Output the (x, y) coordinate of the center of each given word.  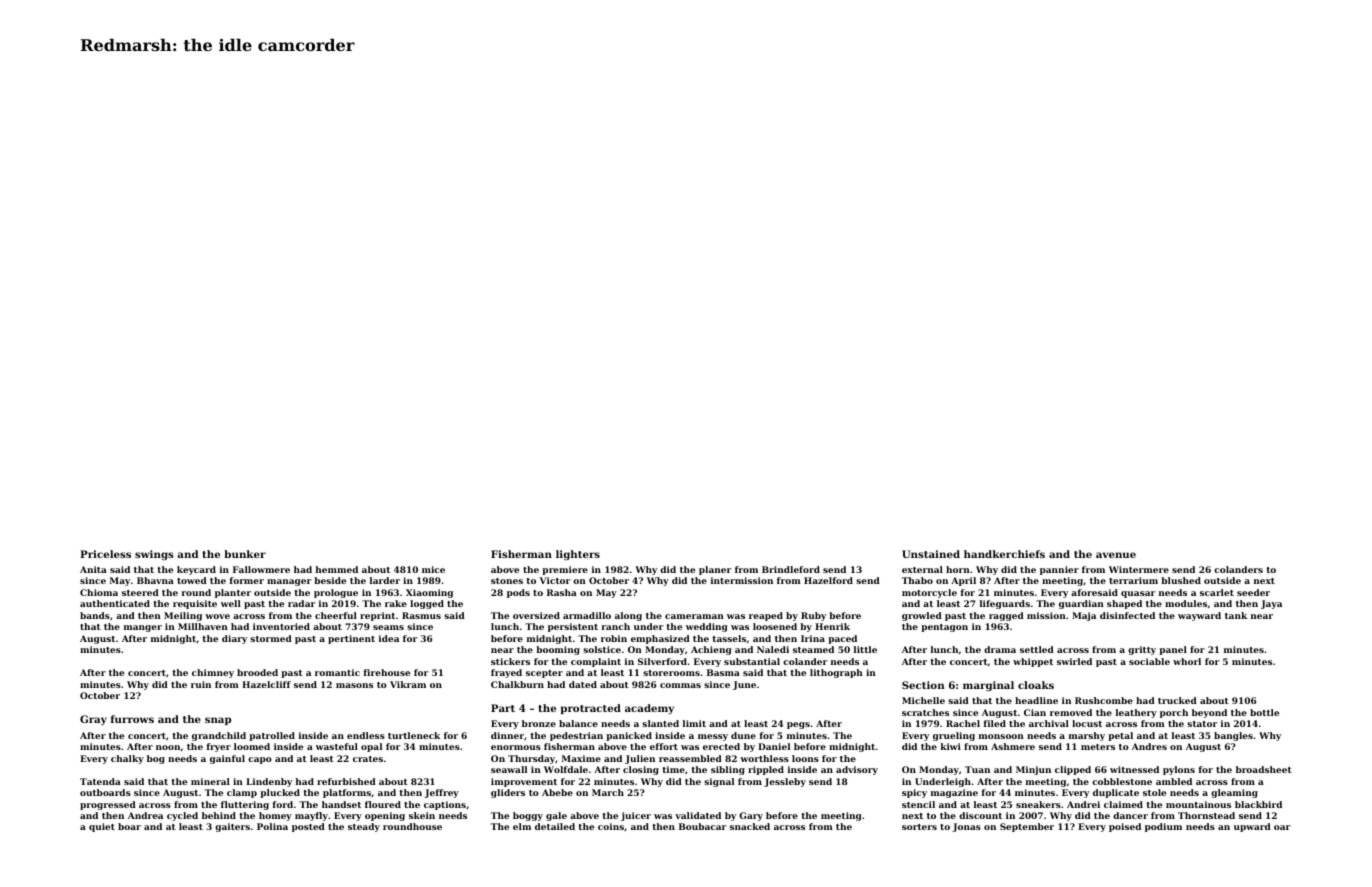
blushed (1181, 580)
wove (217, 616)
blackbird (1258, 804)
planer (715, 570)
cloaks (1036, 685)
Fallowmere (261, 569)
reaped (766, 616)
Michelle (923, 700)
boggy (528, 816)
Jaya (1271, 604)
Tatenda (100, 781)
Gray (93, 720)
